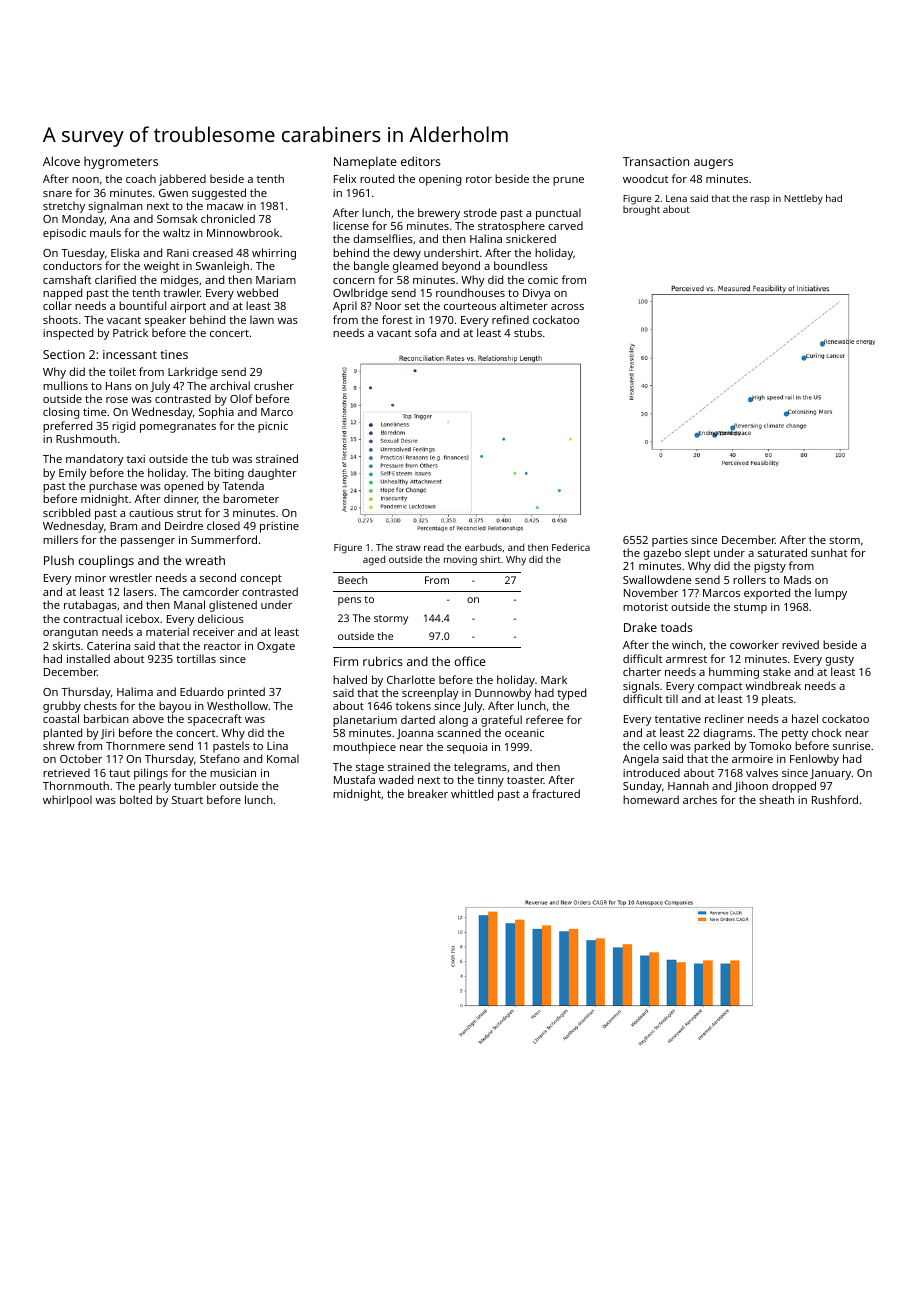  Describe the element at coordinates (490, 781) in the image. I see `tinny` at that location.
